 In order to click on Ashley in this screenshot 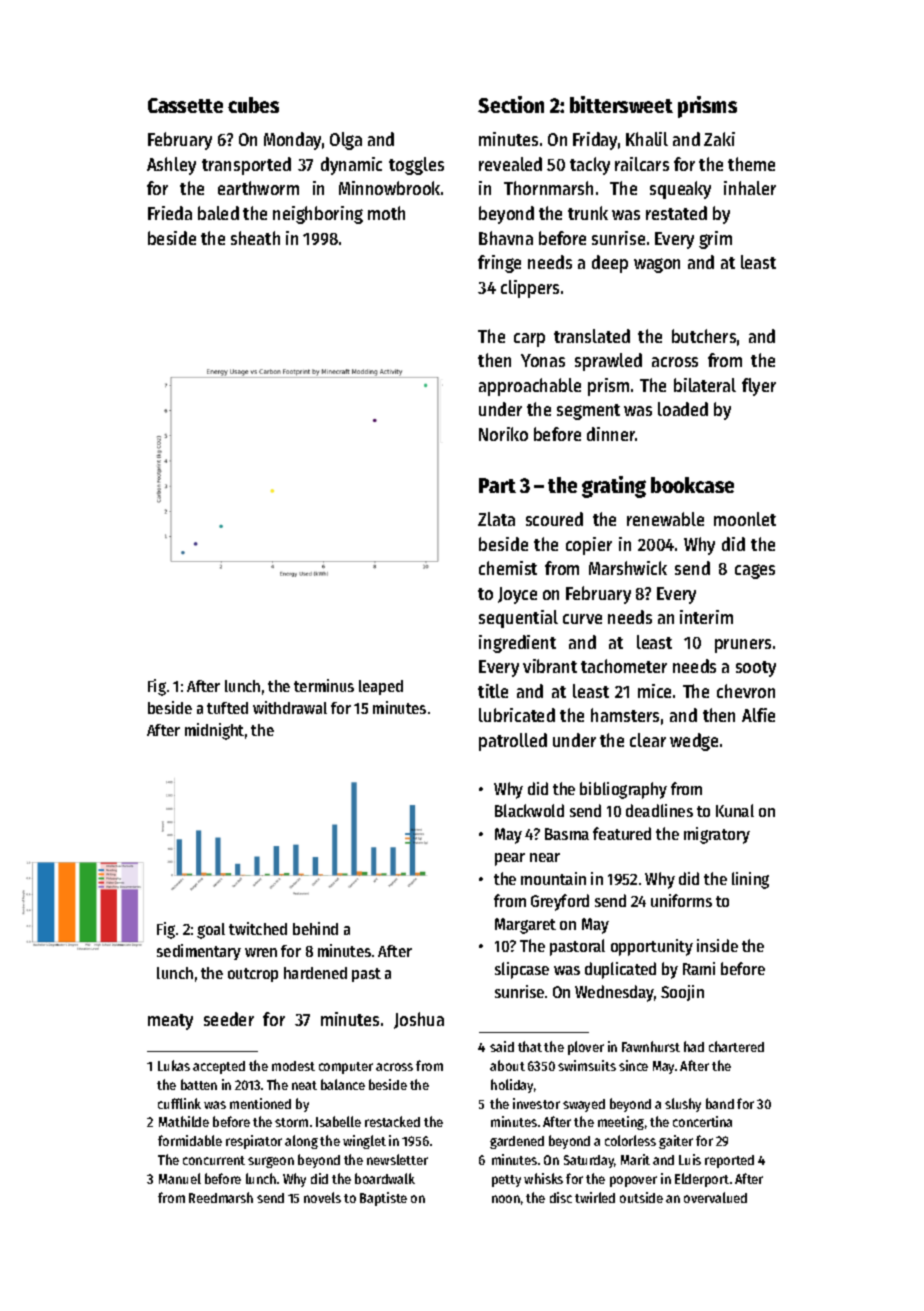, I will do `click(171, 166)`.
